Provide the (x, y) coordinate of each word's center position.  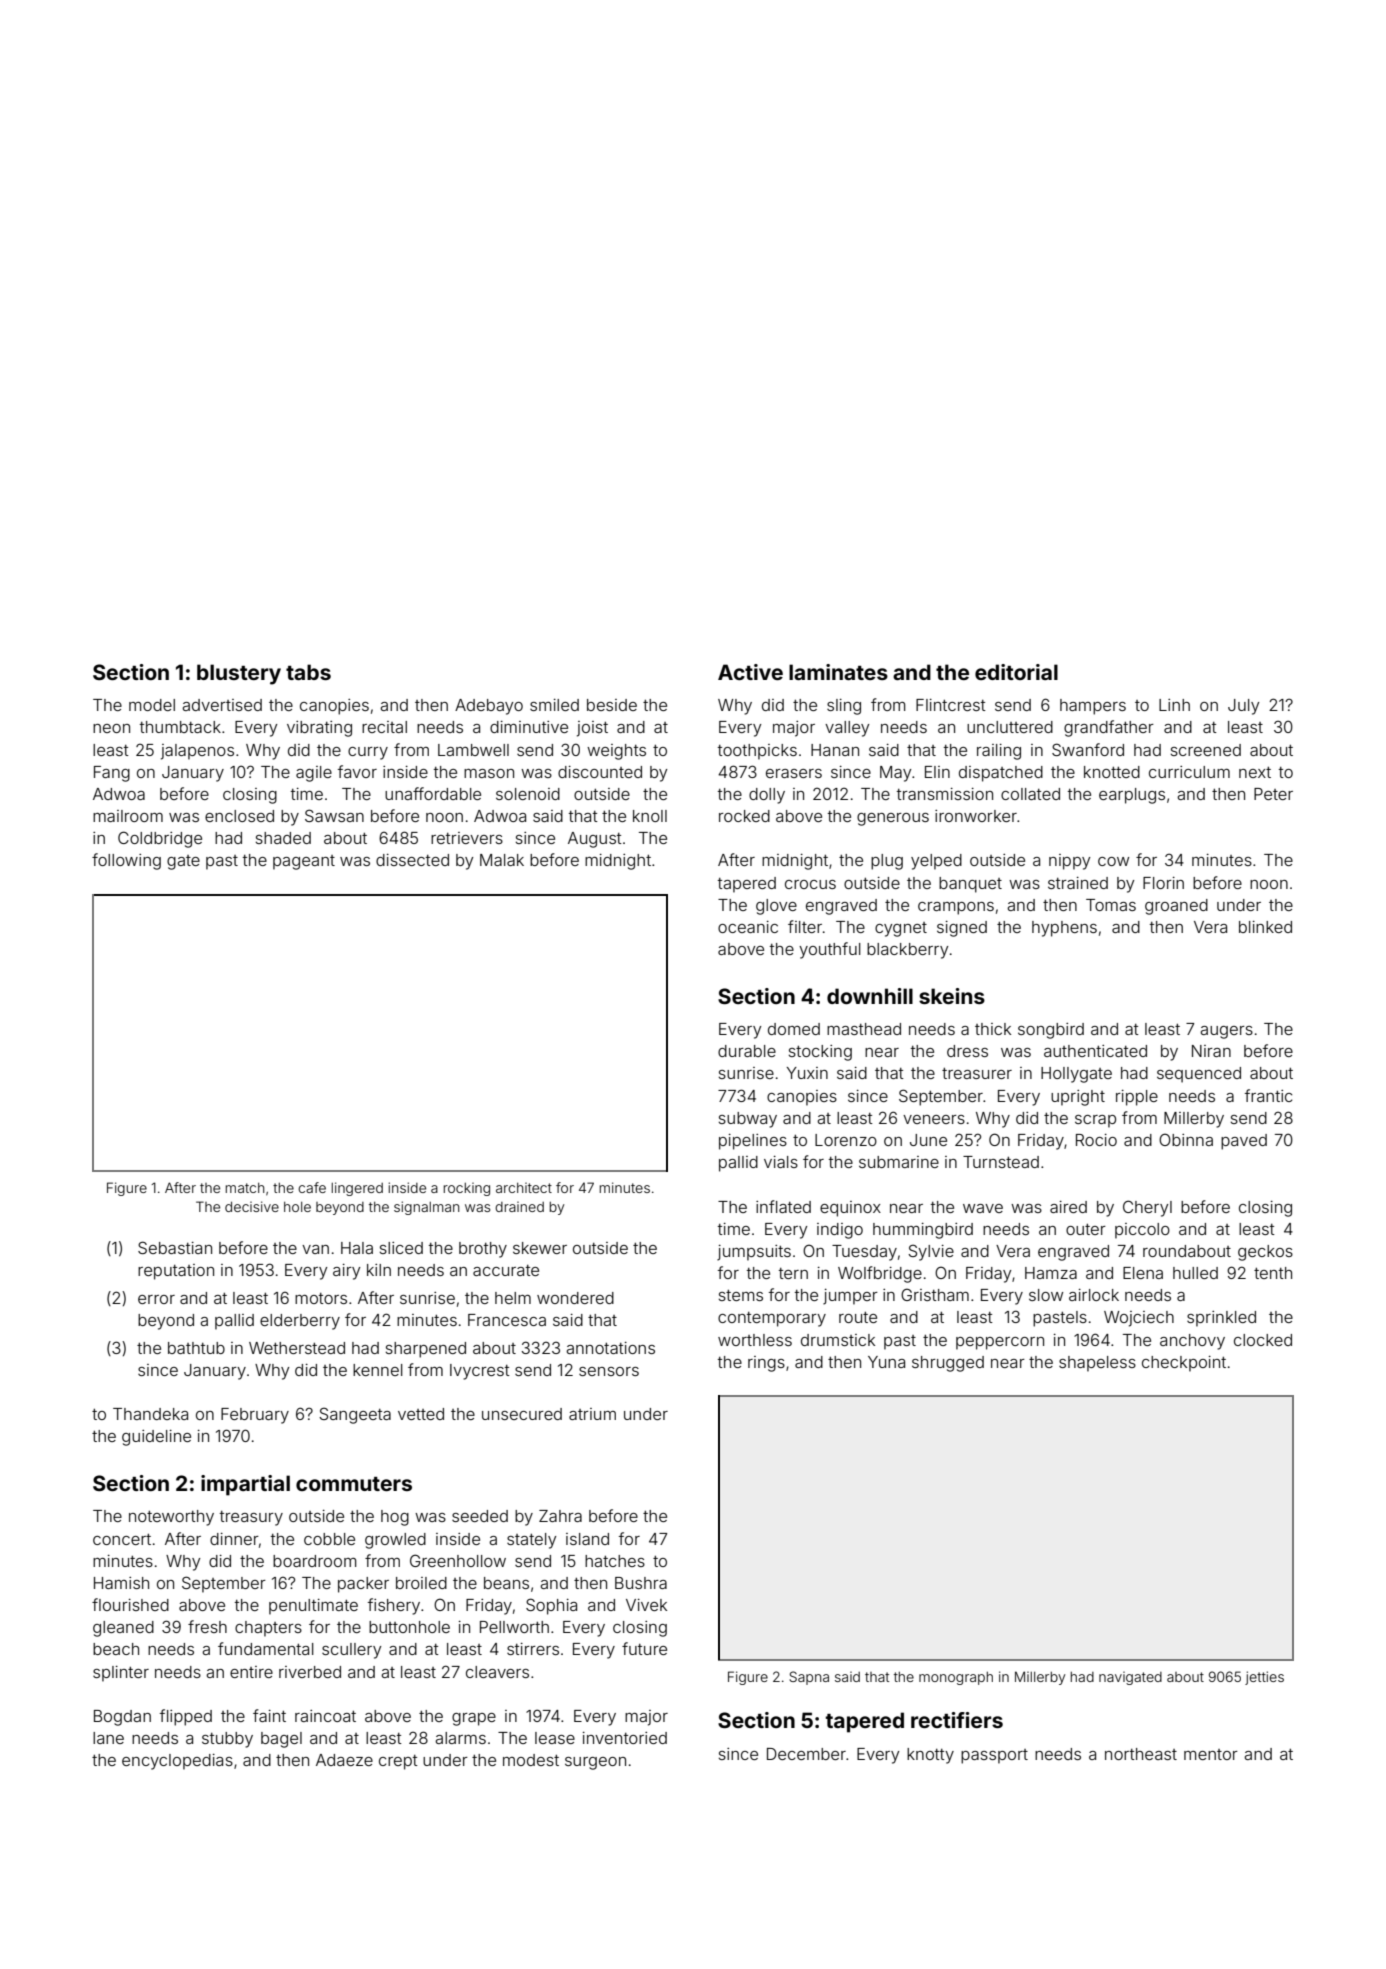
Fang (112, 774)
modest (531, 1760)
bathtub (196, 1348)
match (245, 1188)
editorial (1016, 672)
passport (994, 1756)
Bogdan (122, 1718)
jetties (1264, 1678)
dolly (767, 796)
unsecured (522, 1414)
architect (524, 1188)
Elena (1143, 1273)
